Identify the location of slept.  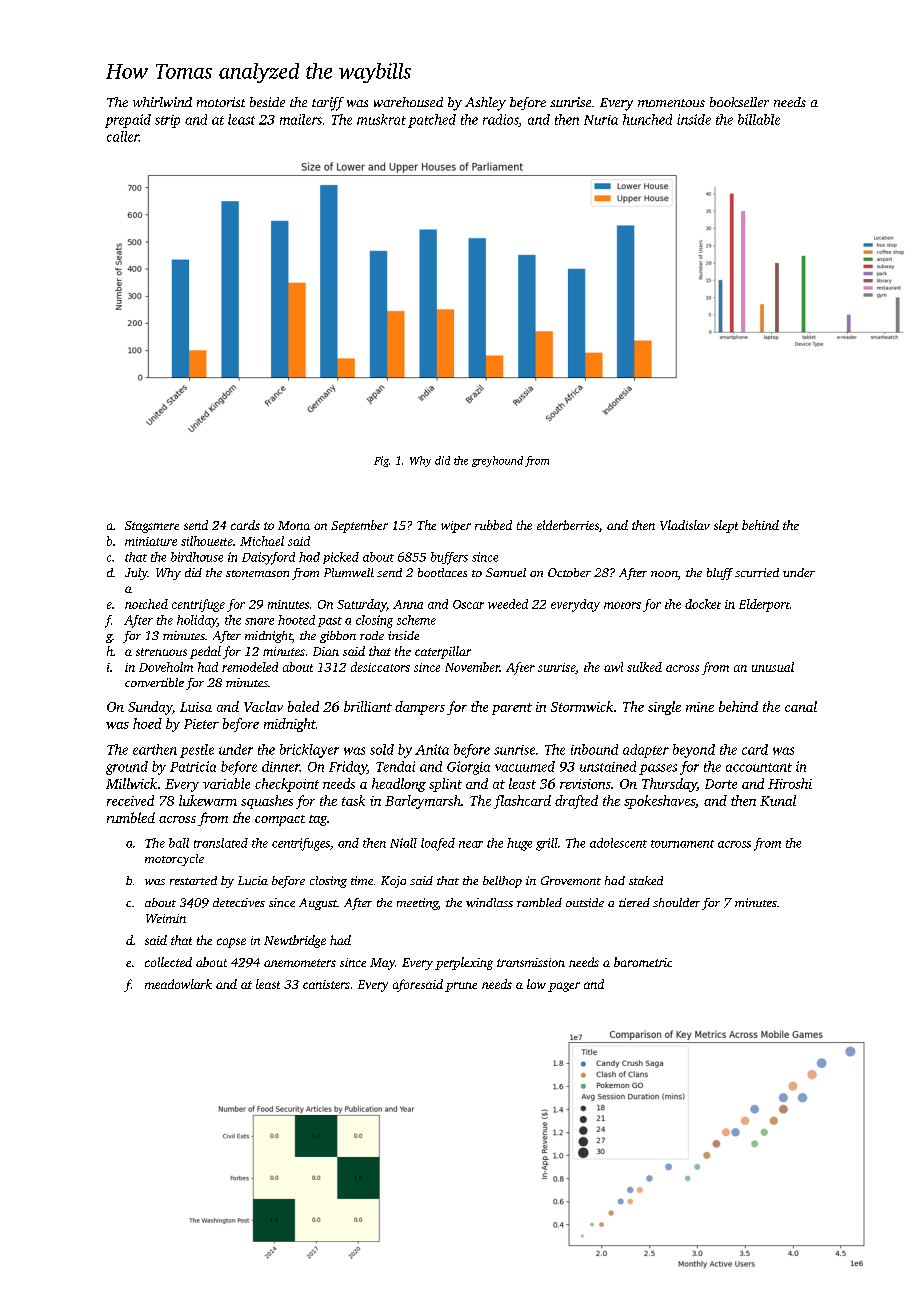
(726, 526).
